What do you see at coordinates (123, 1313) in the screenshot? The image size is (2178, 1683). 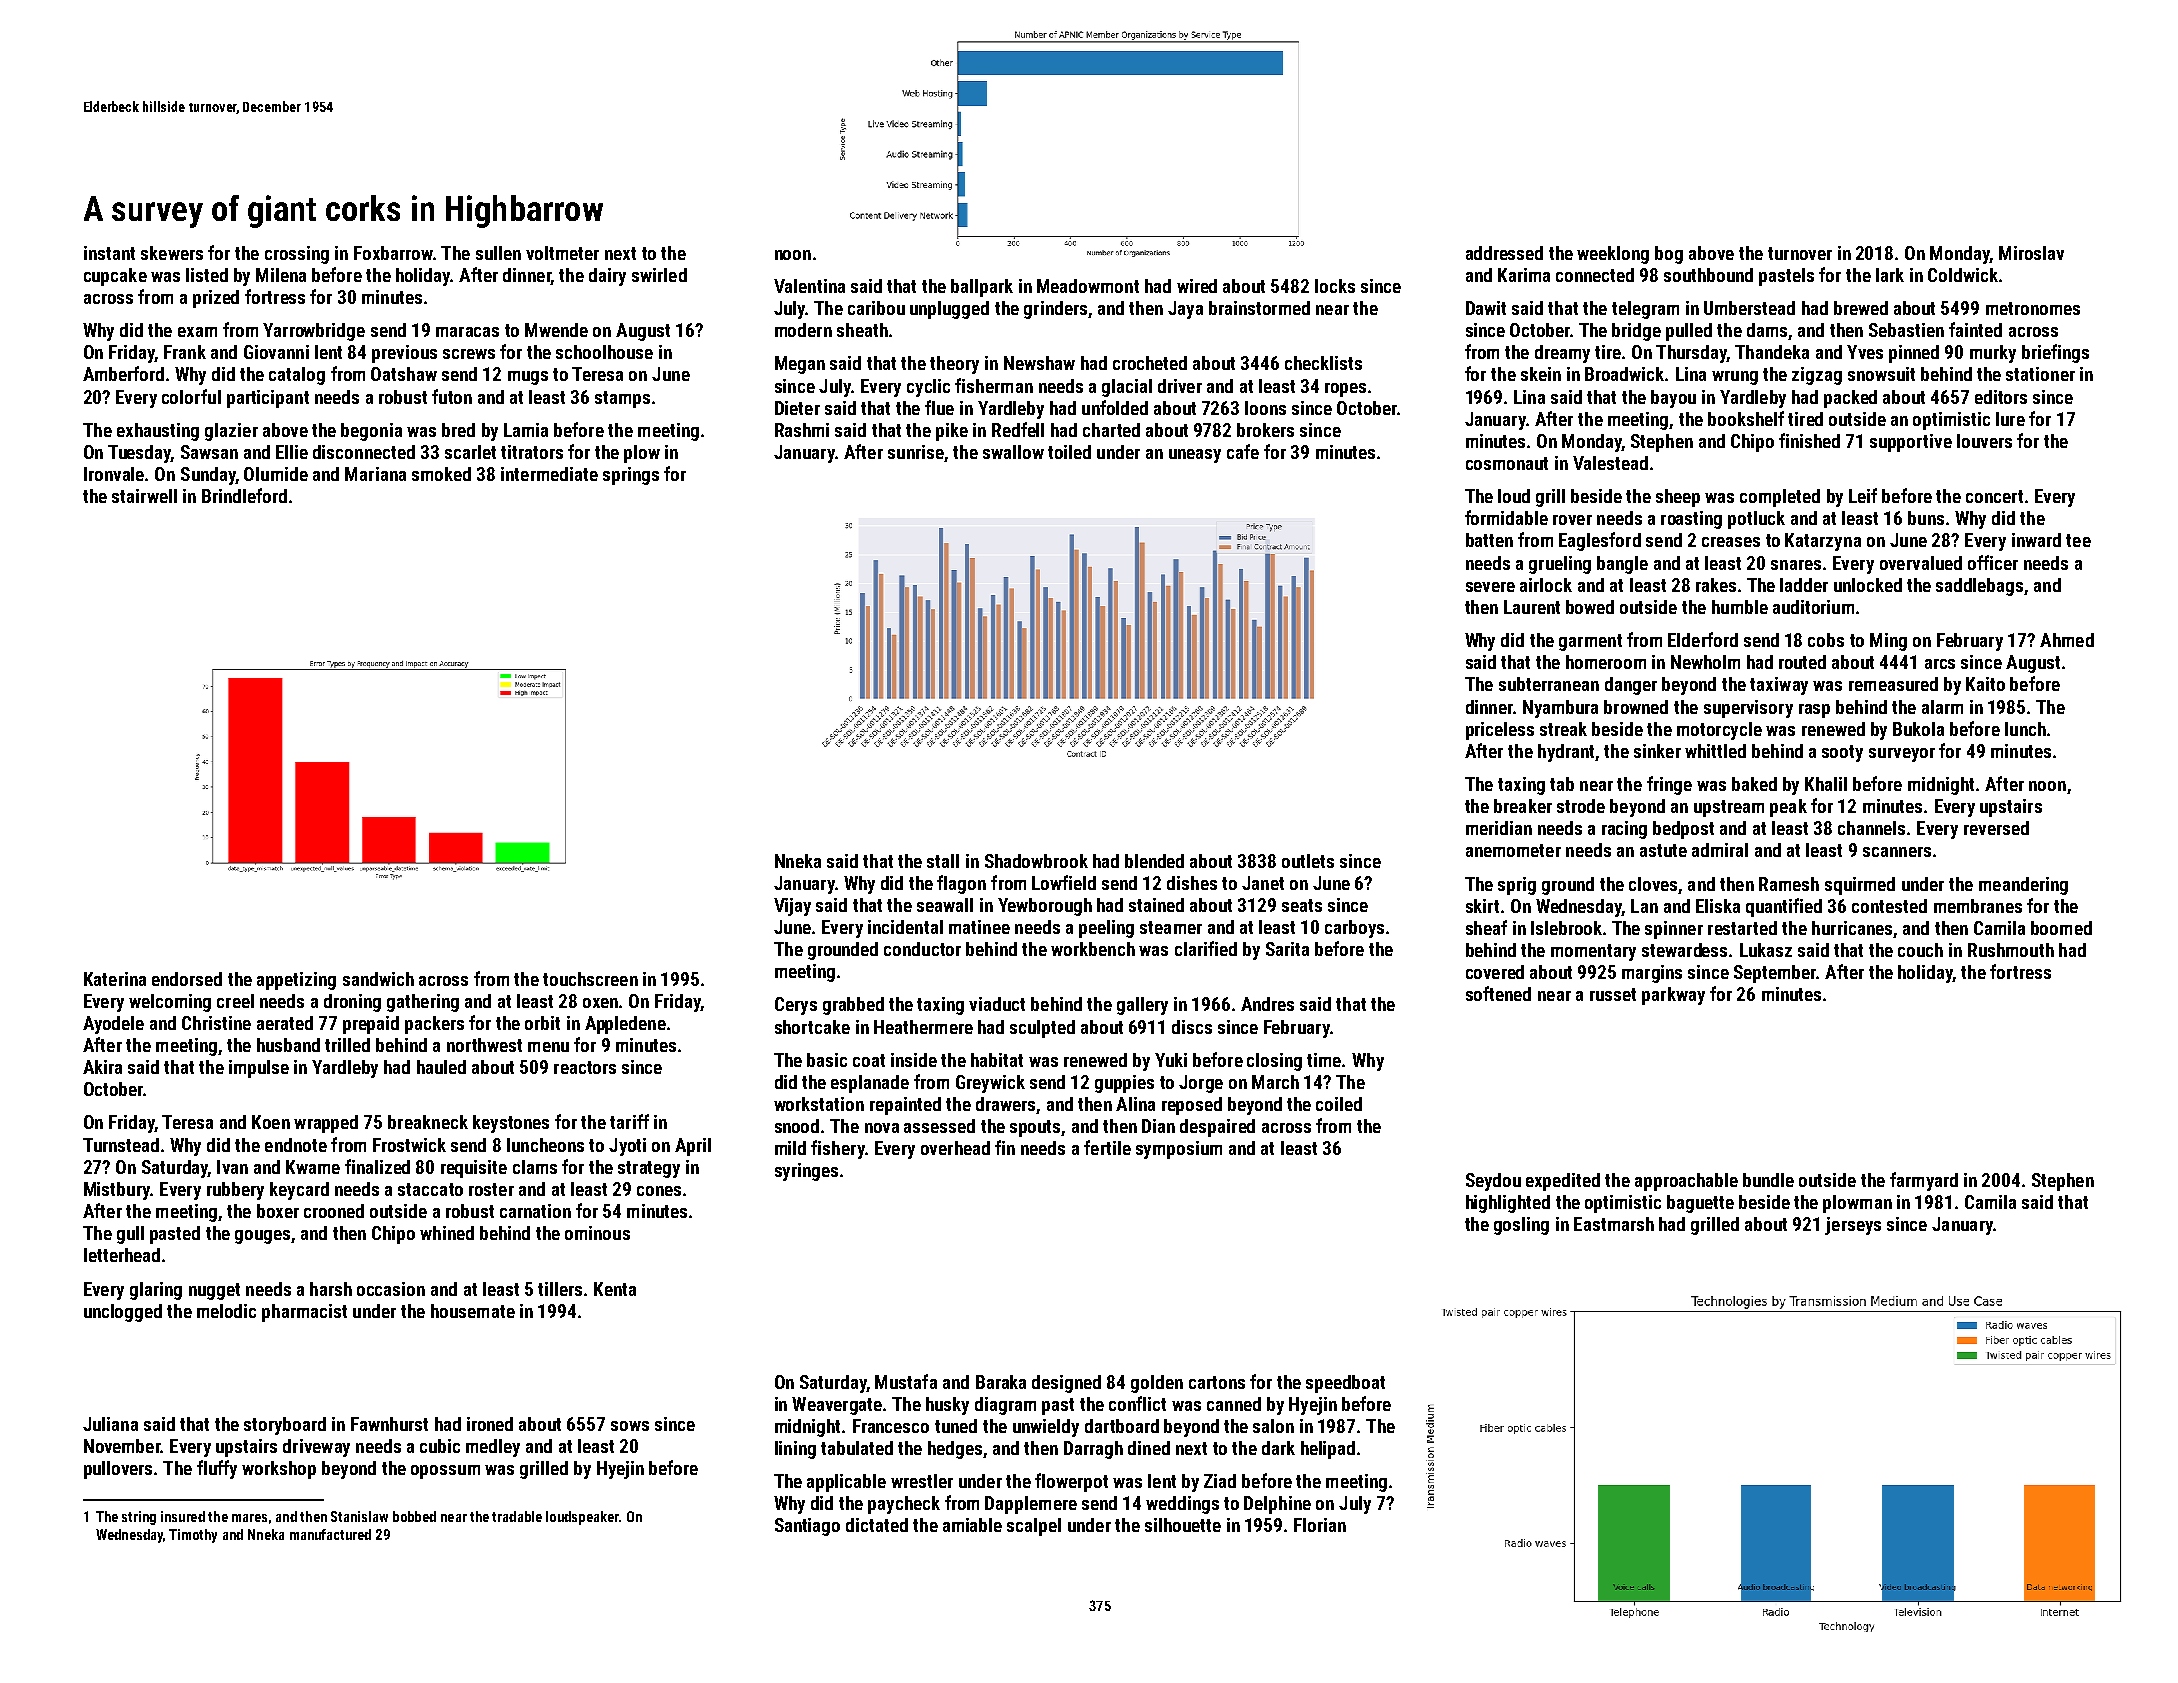 I see `unclogged` at bounding box center [123, 1313].
